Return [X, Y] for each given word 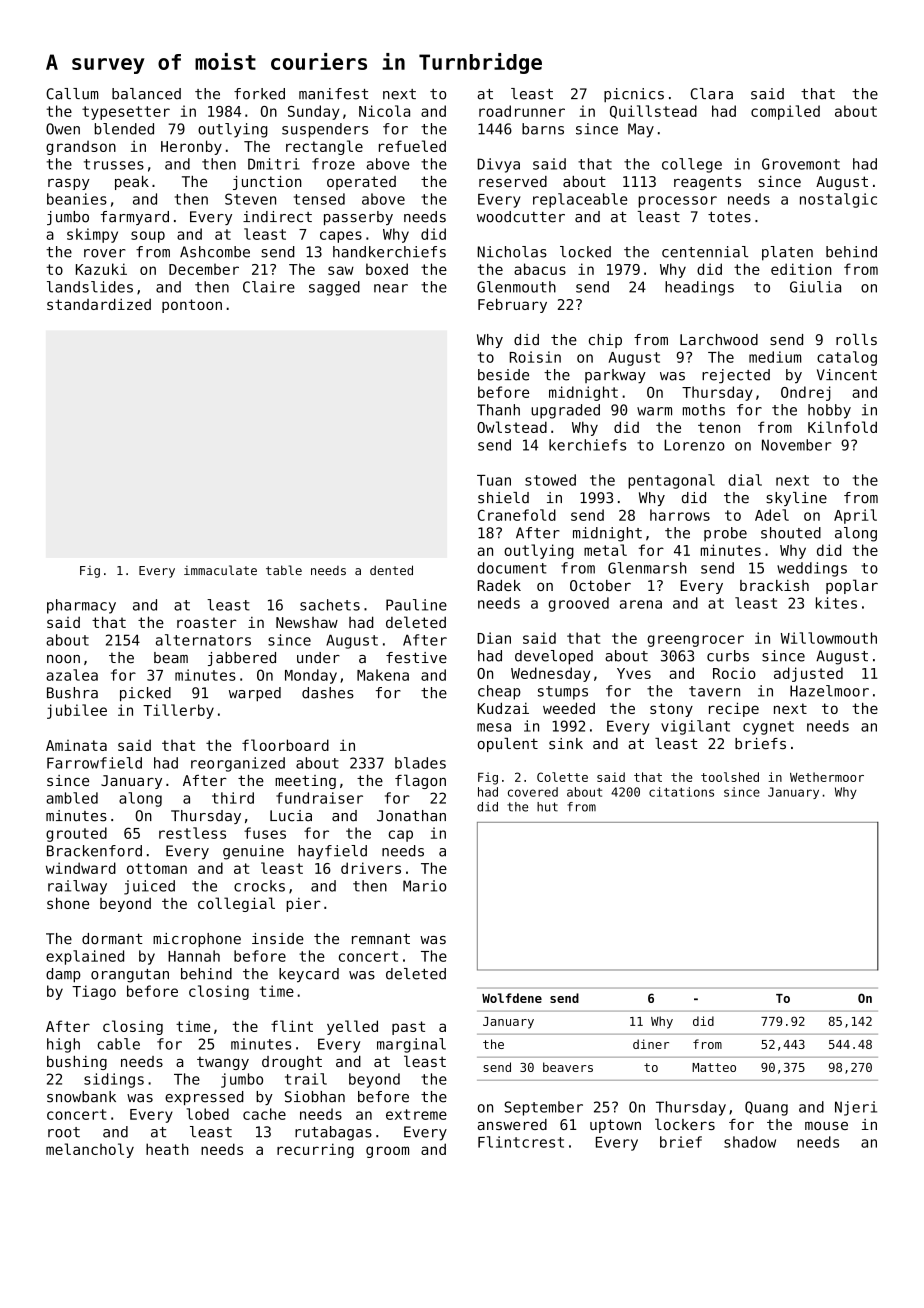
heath [167, 1149]
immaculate [220, 570]
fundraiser [319, 798]
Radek [499, 585]
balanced [146, 94]
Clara [712, 94]
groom [387, 1152]
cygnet [768, 728]
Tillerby [178, 711]
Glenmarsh [647, 568]
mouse [826, 1125]
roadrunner [522, 111]
